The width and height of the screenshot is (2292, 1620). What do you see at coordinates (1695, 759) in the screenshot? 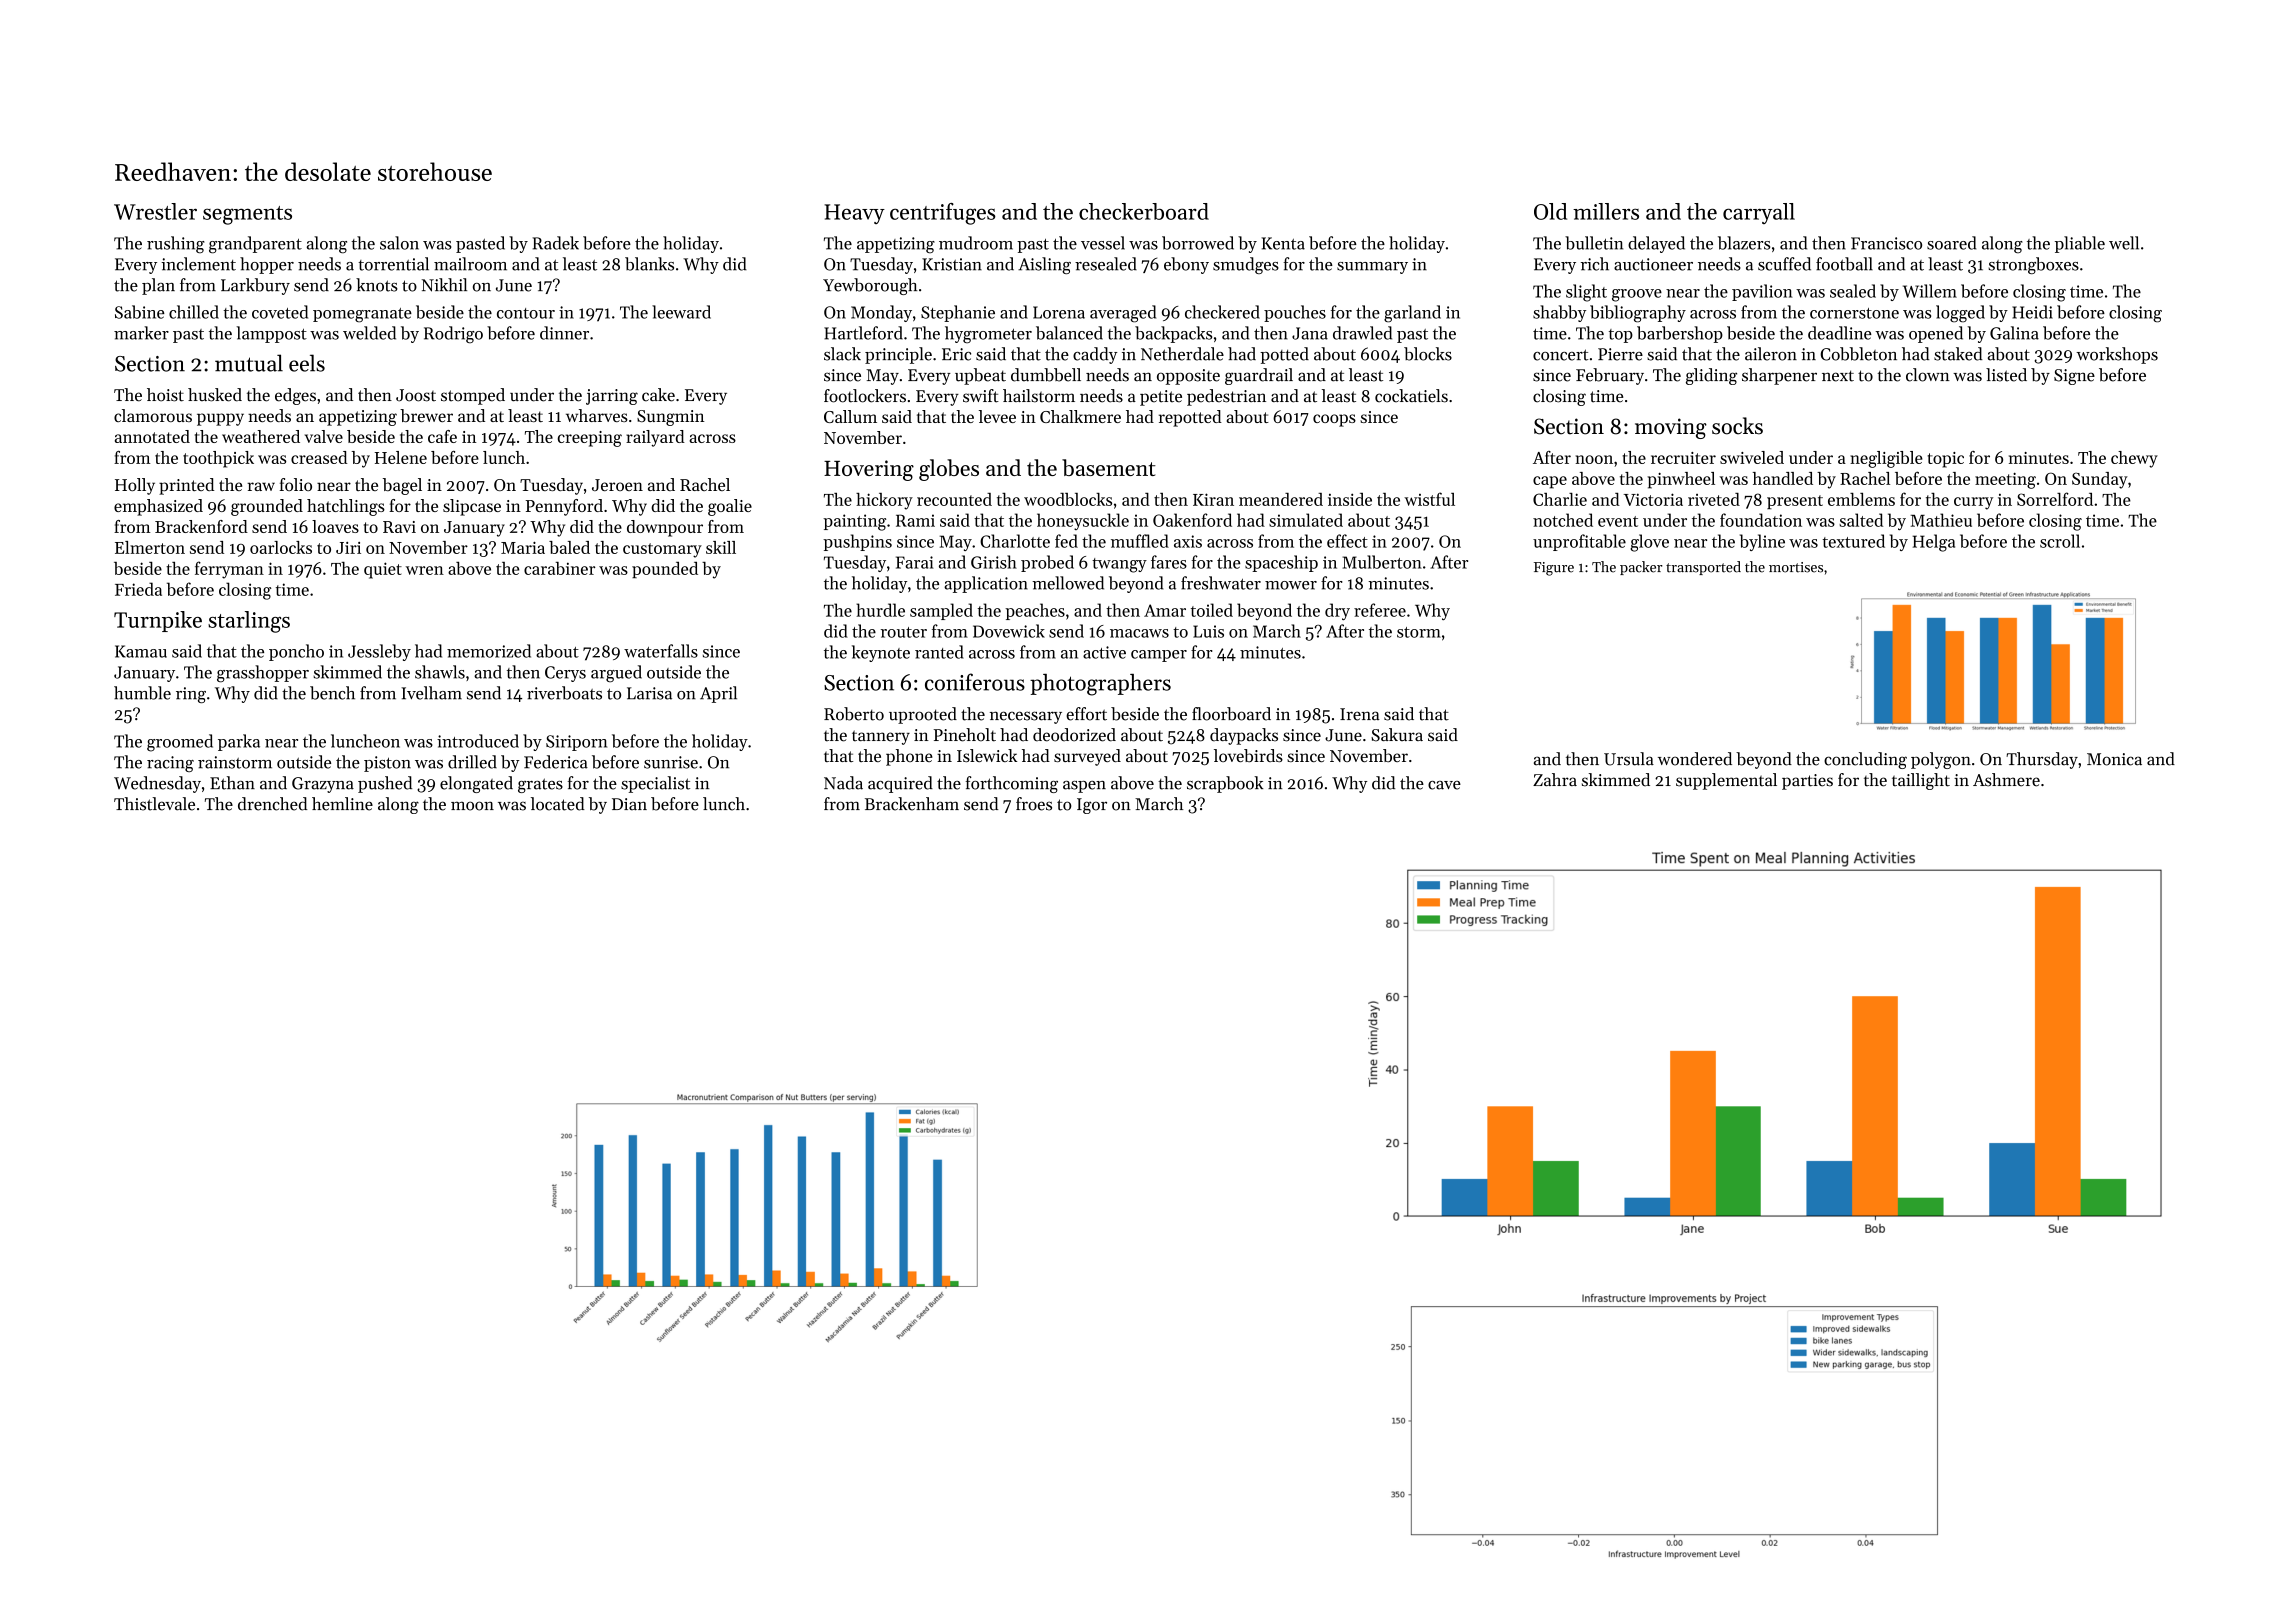
I see `wondered` at bounding box center [1695, 759].
